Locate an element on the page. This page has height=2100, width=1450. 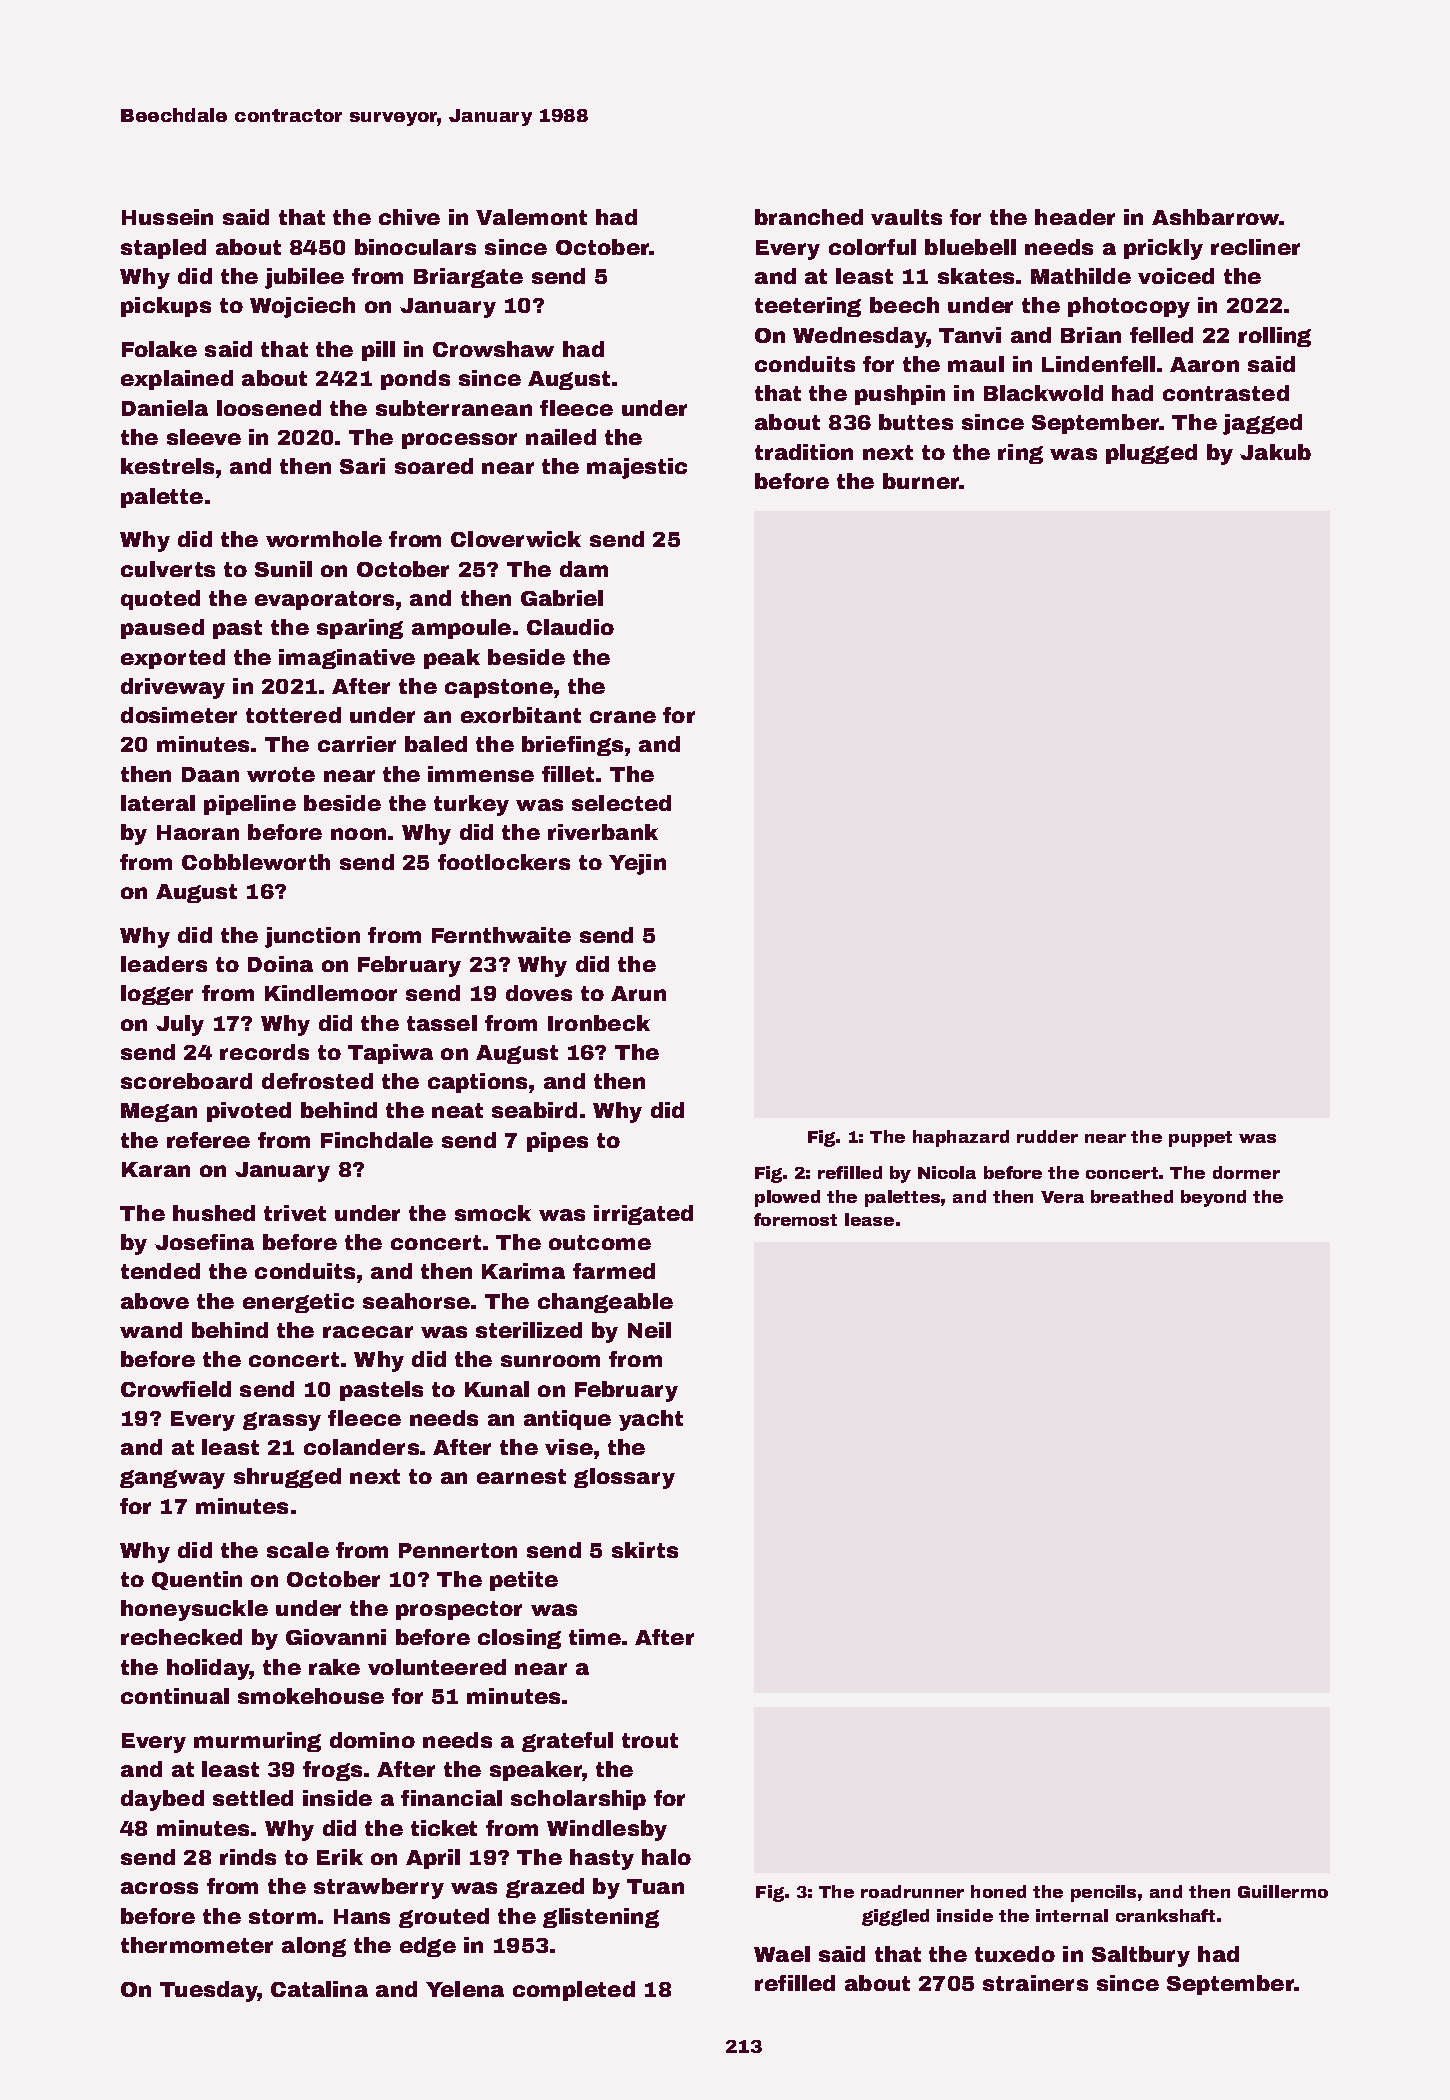
burner is located at coordinates (921, 481).
